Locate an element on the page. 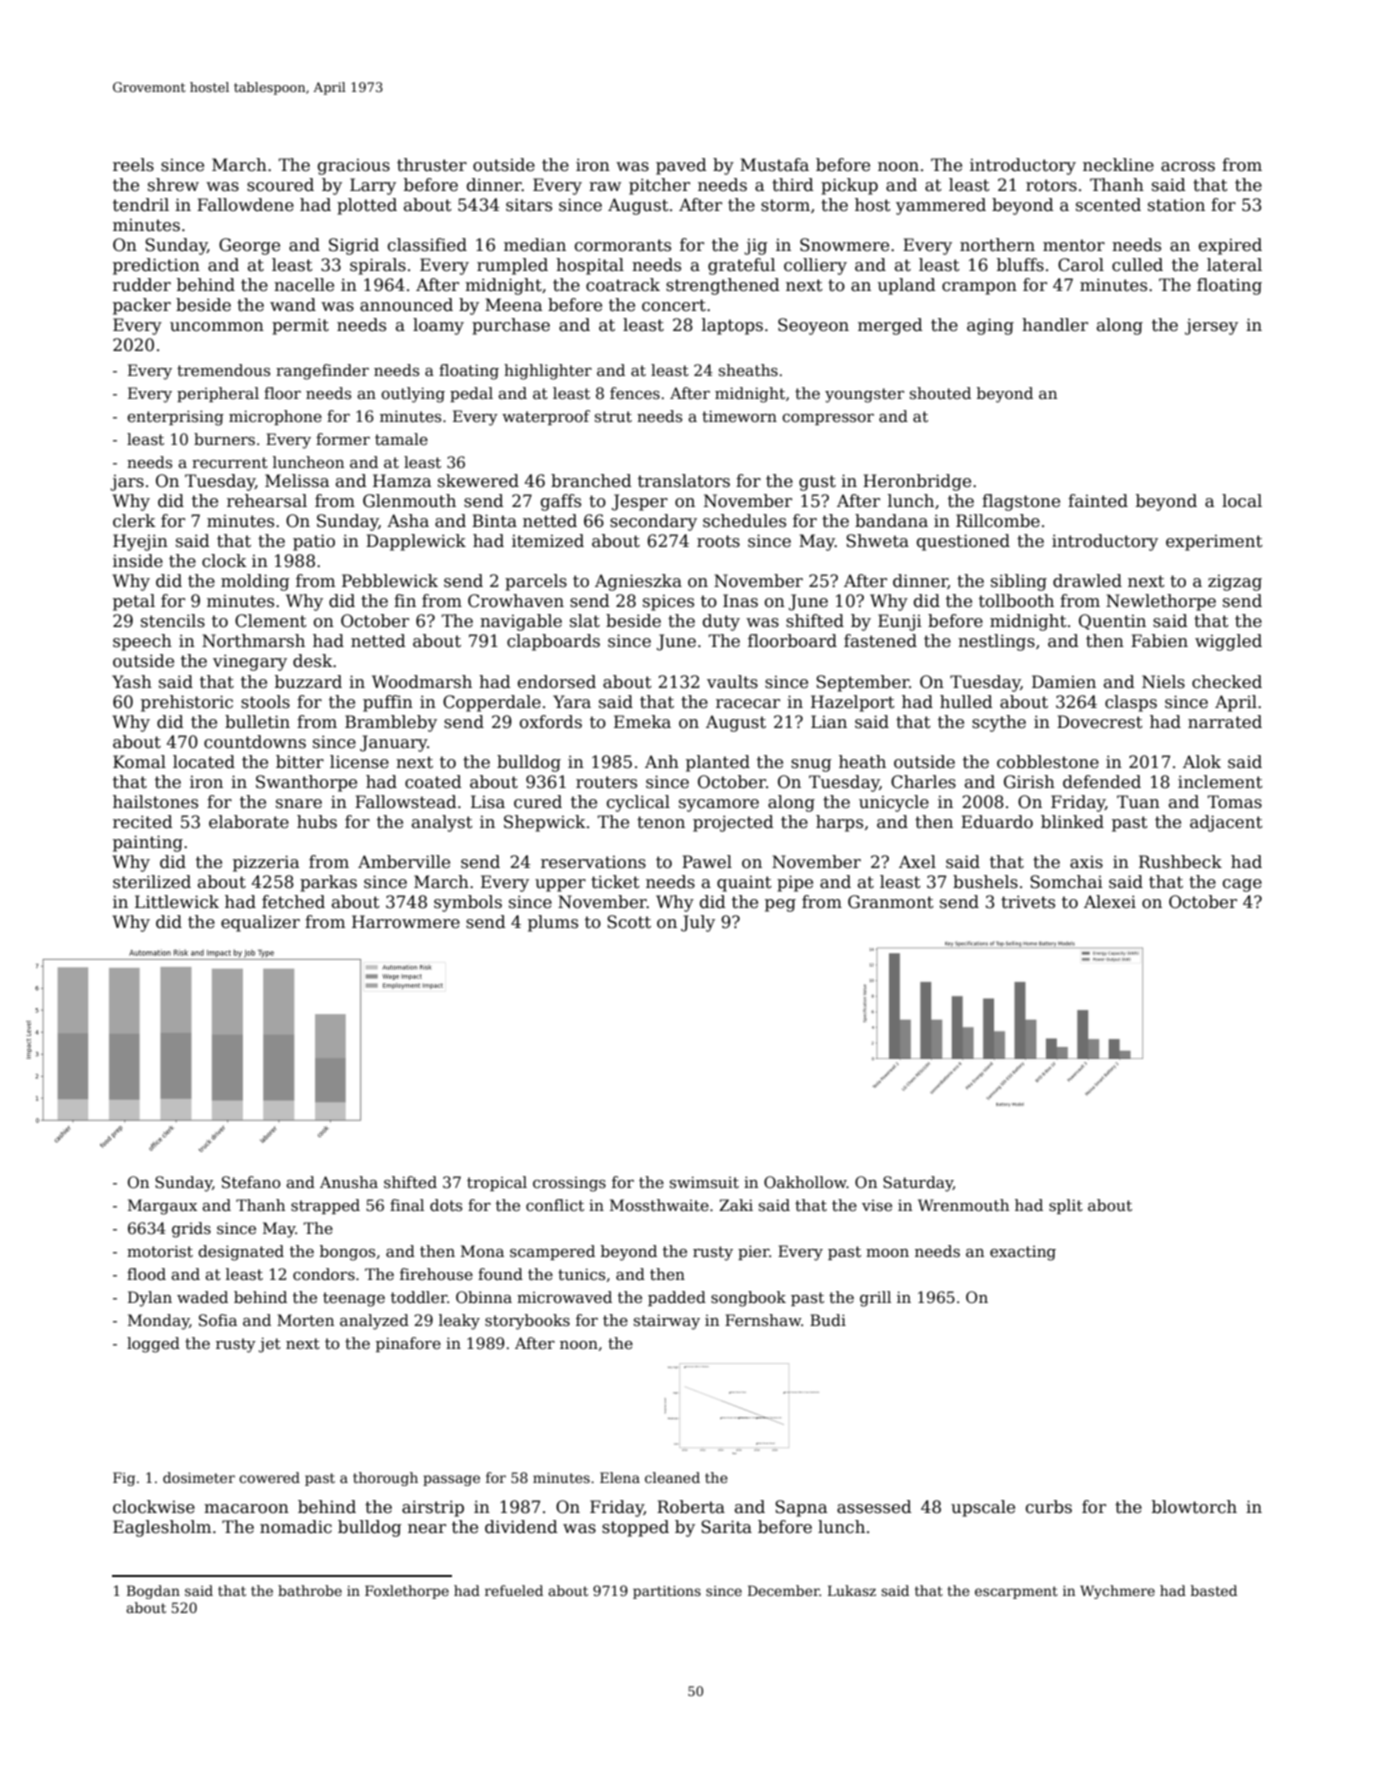  across is located at coordinates (1188, 167).
